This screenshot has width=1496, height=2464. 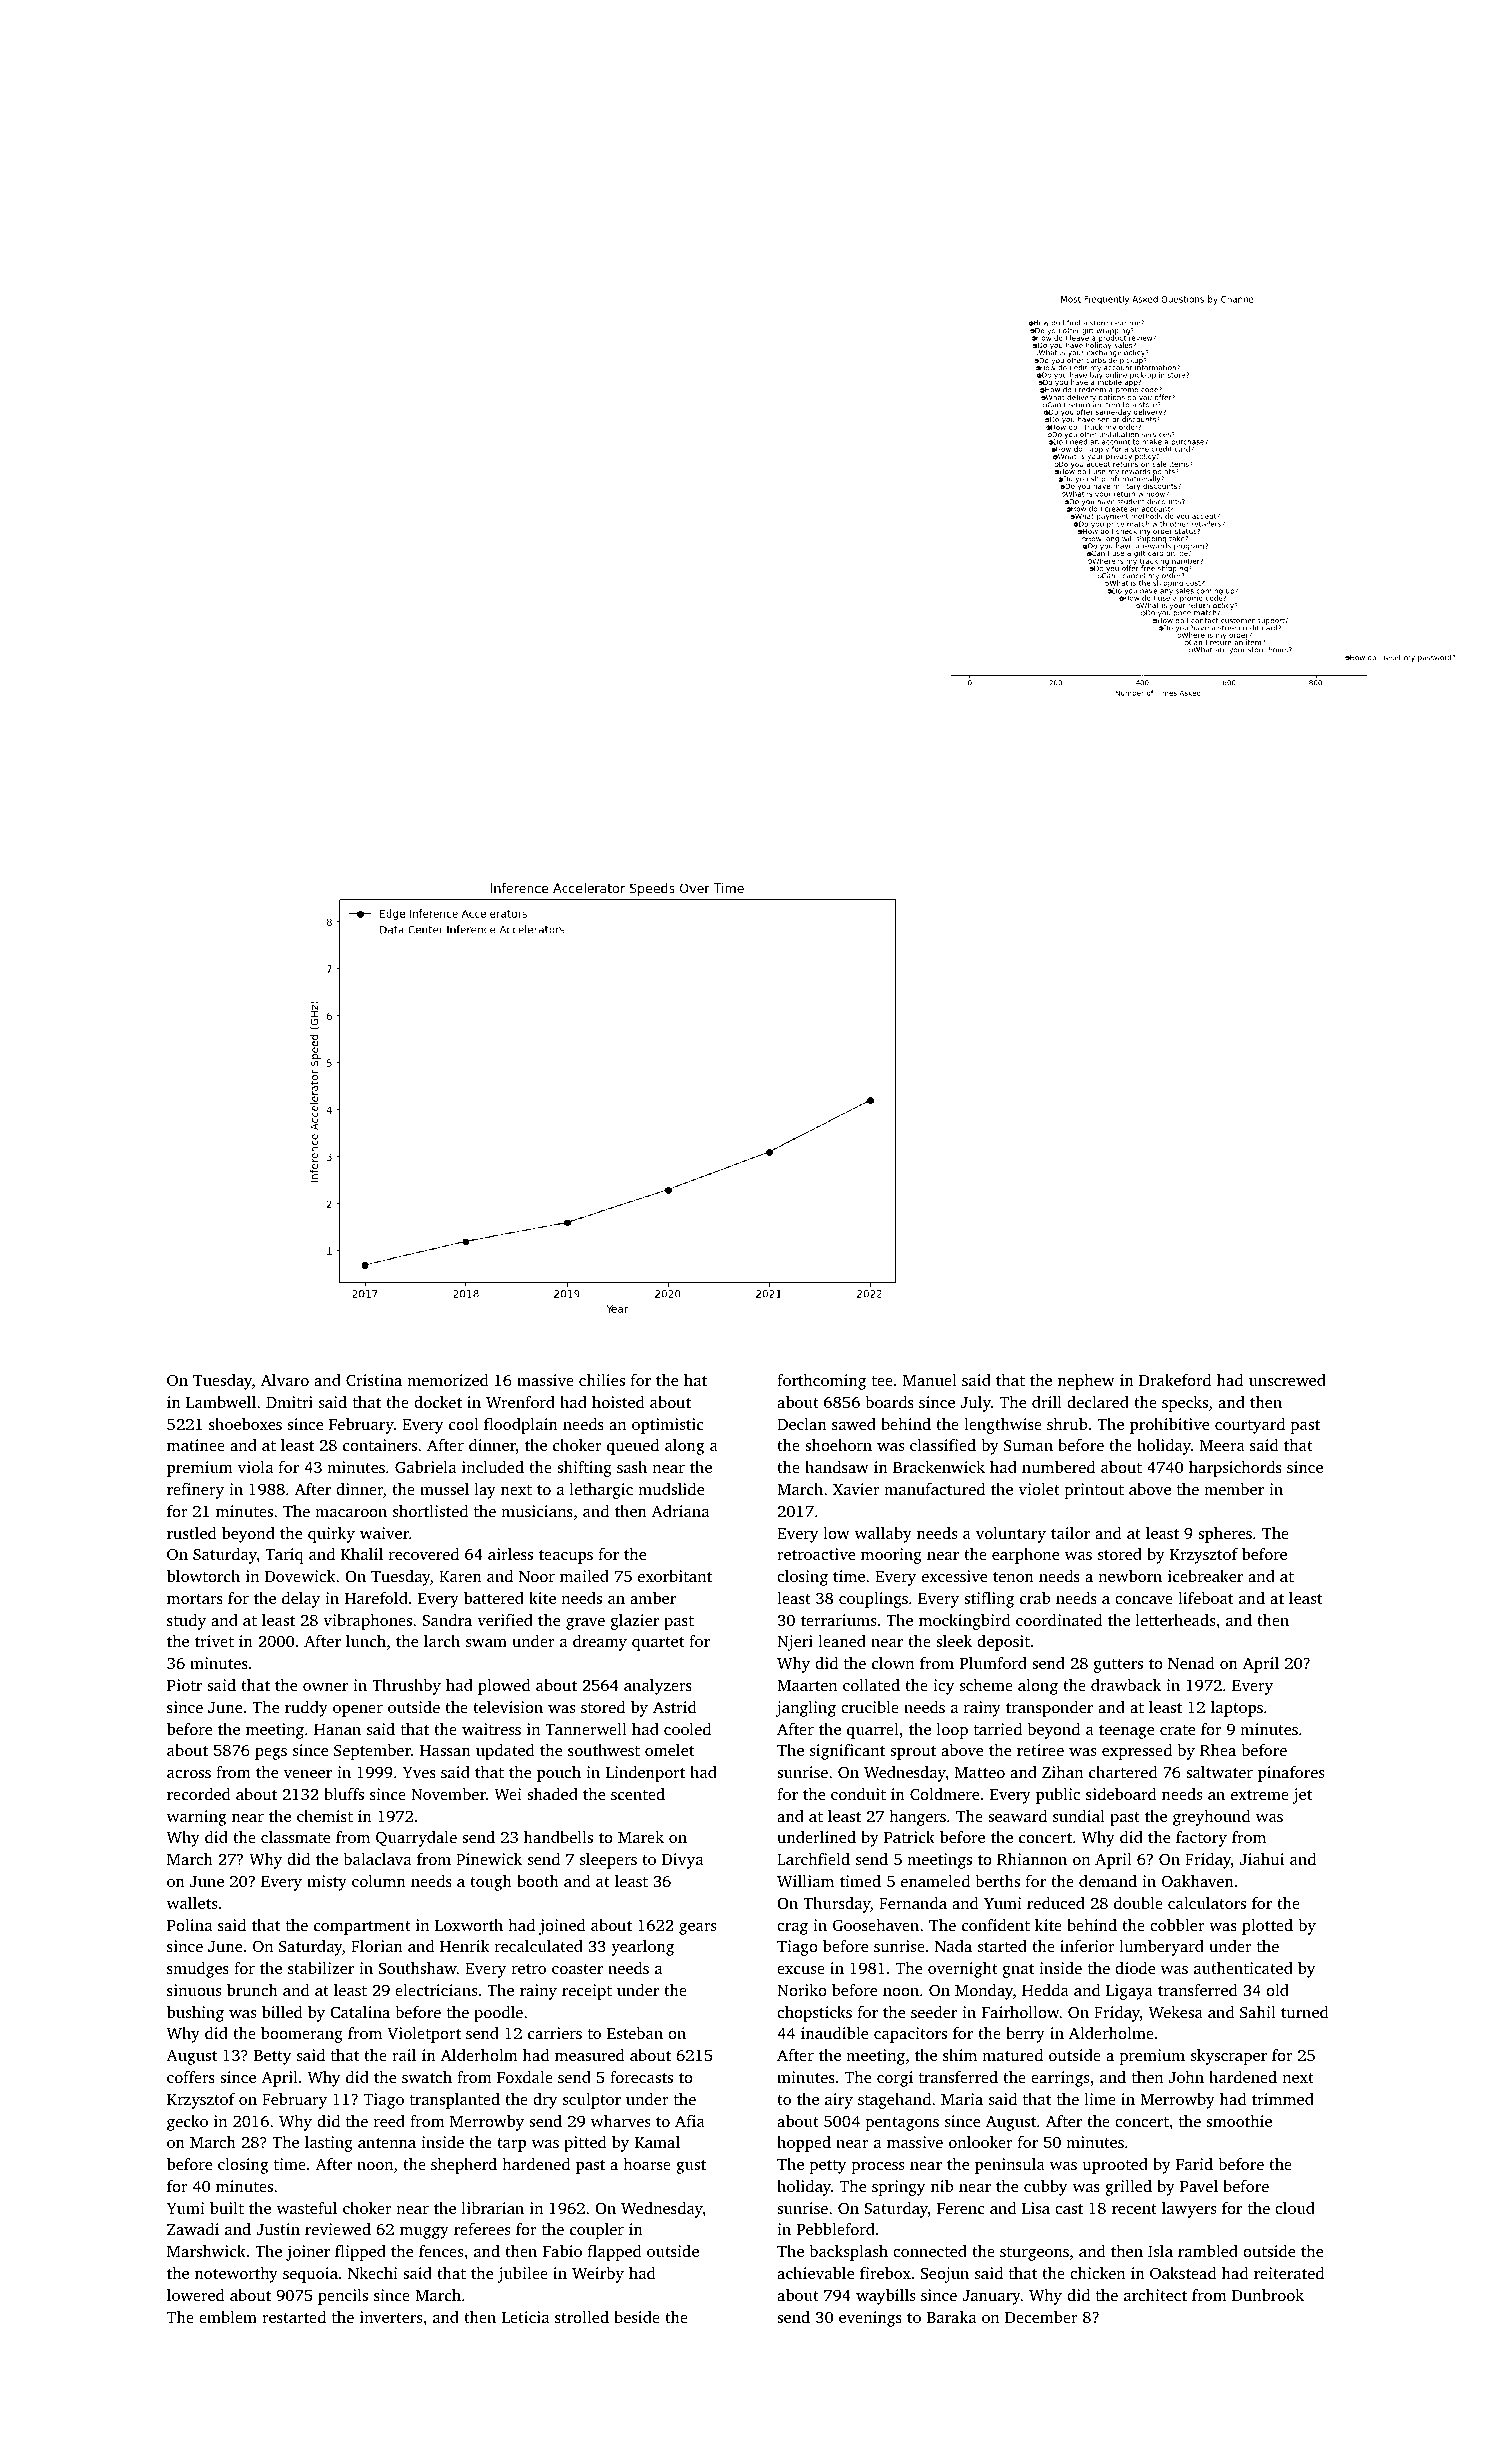 What do you see at coordinates (1185, 1404) in the screenshot?
I see `specks` at bounding box center [1185, 1404].
